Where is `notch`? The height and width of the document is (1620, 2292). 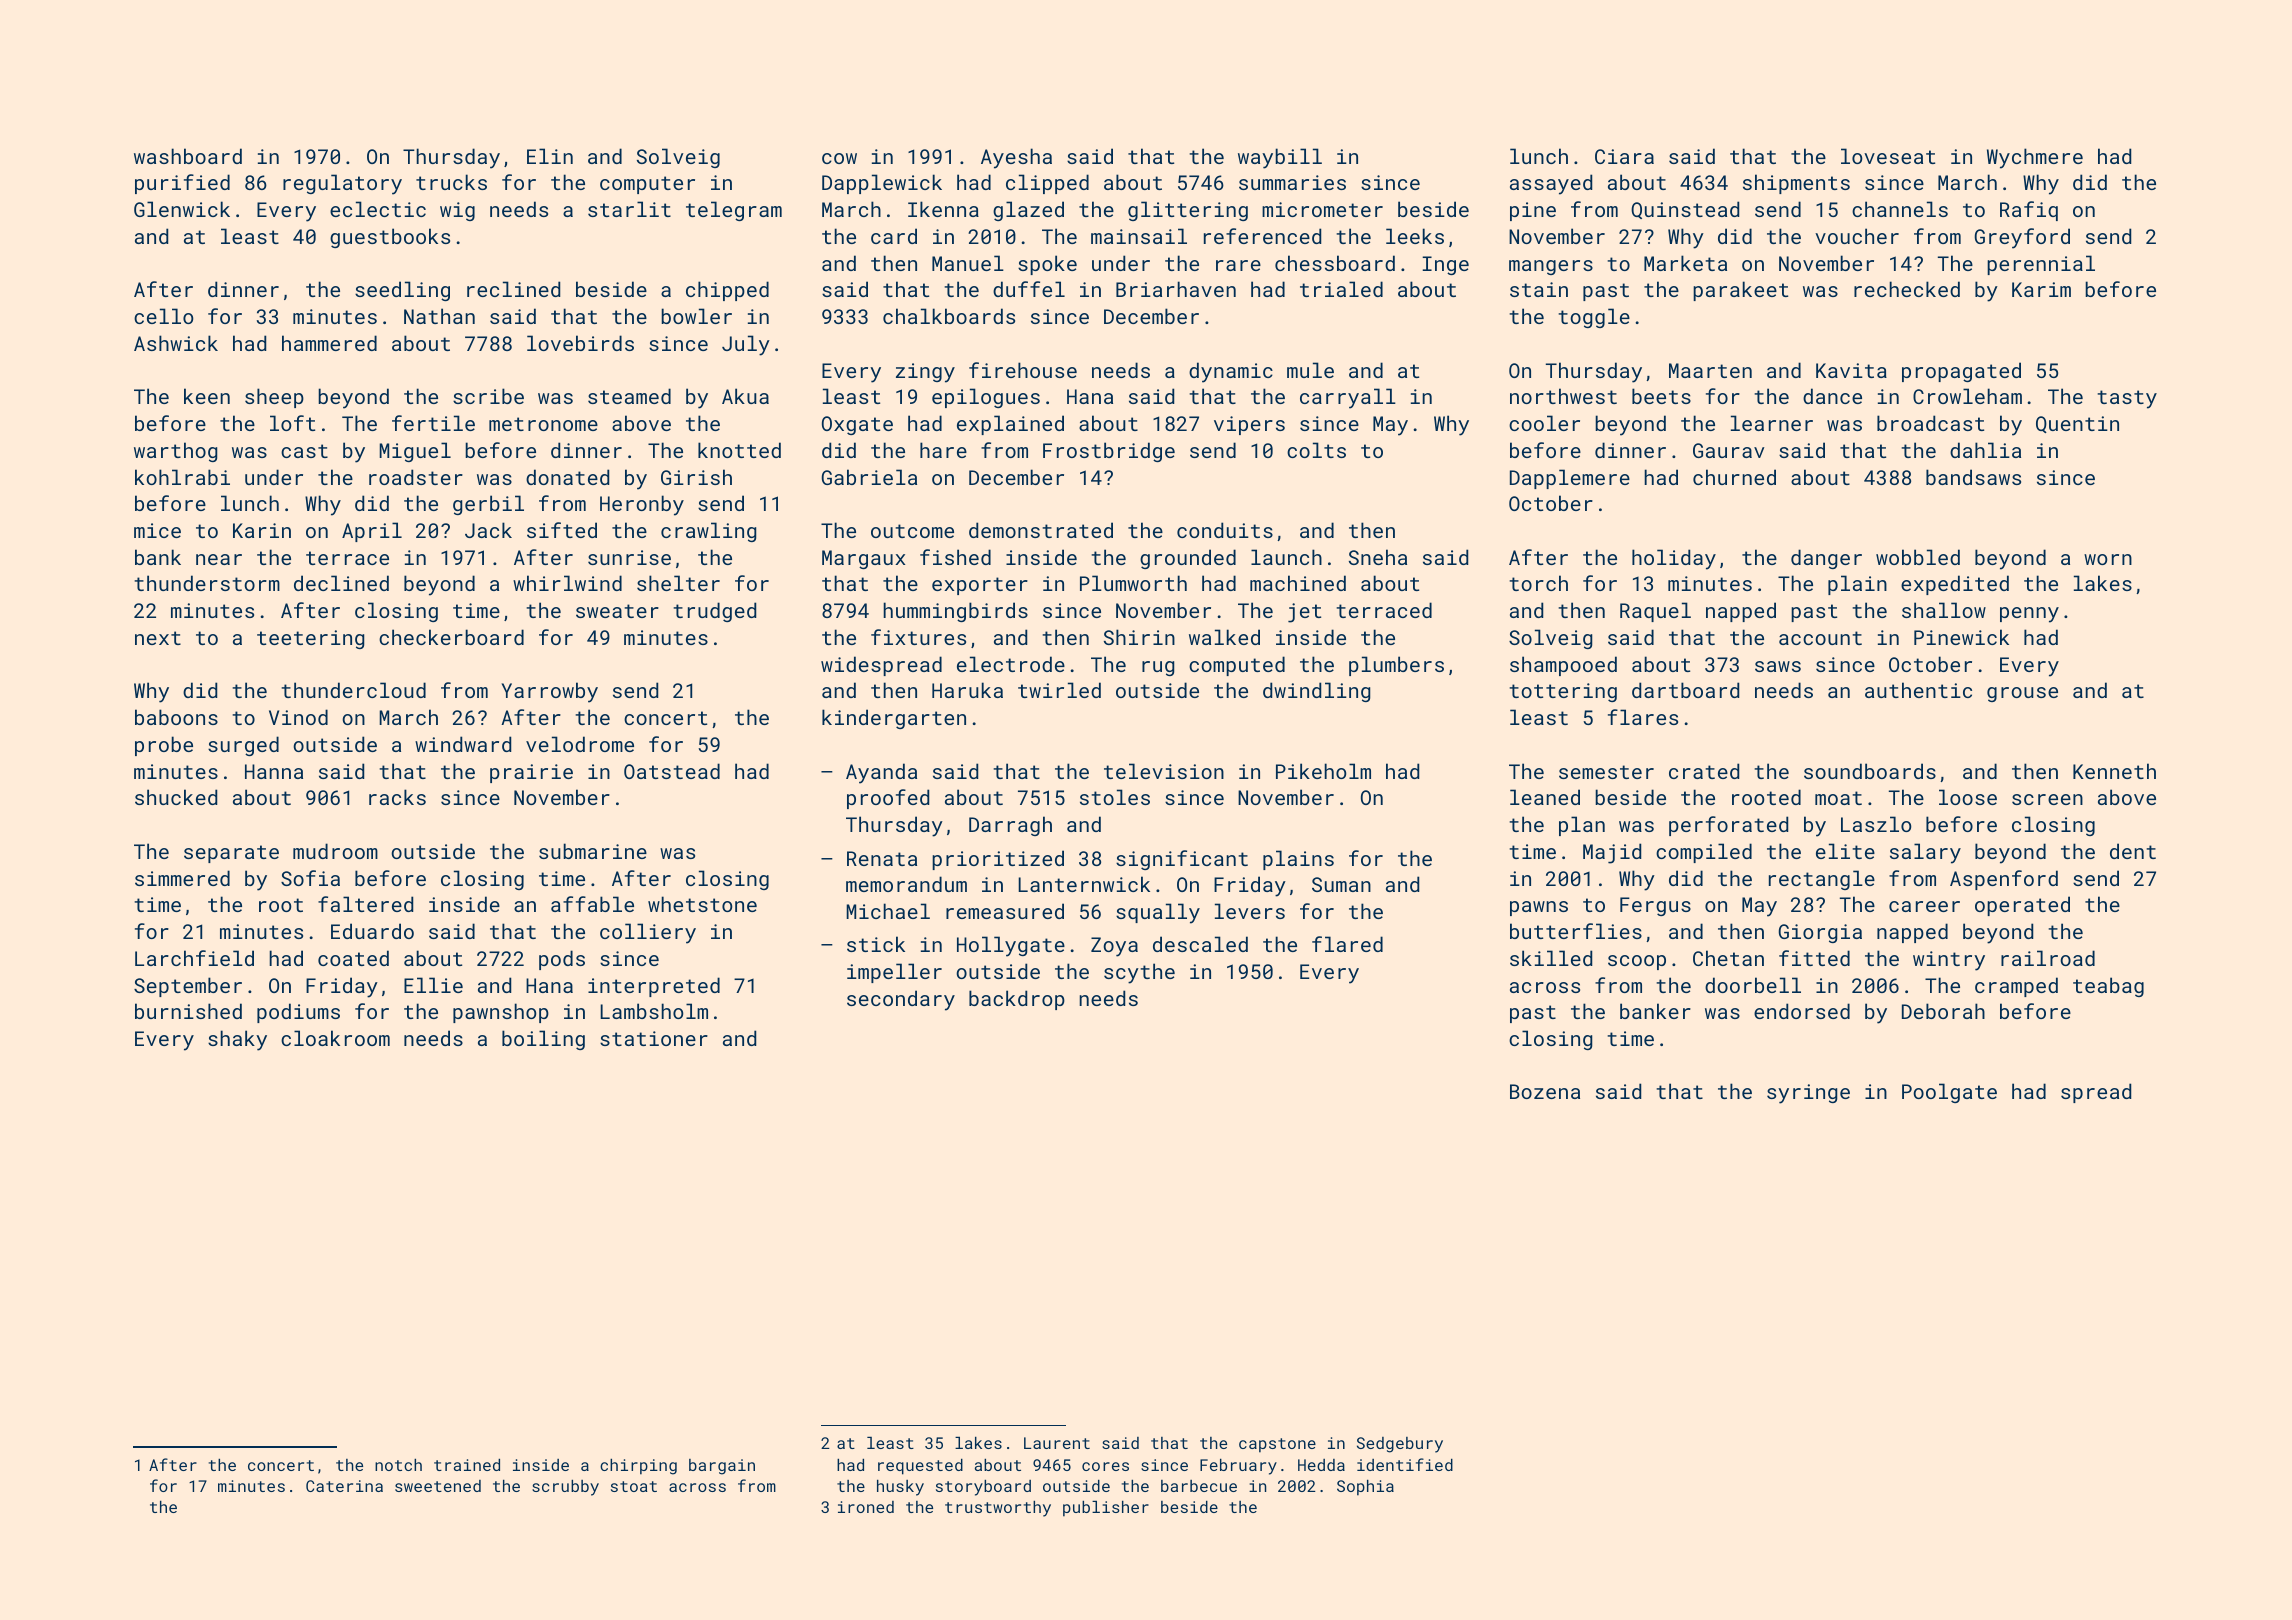 notch is located at coordinates (398, 1465).
